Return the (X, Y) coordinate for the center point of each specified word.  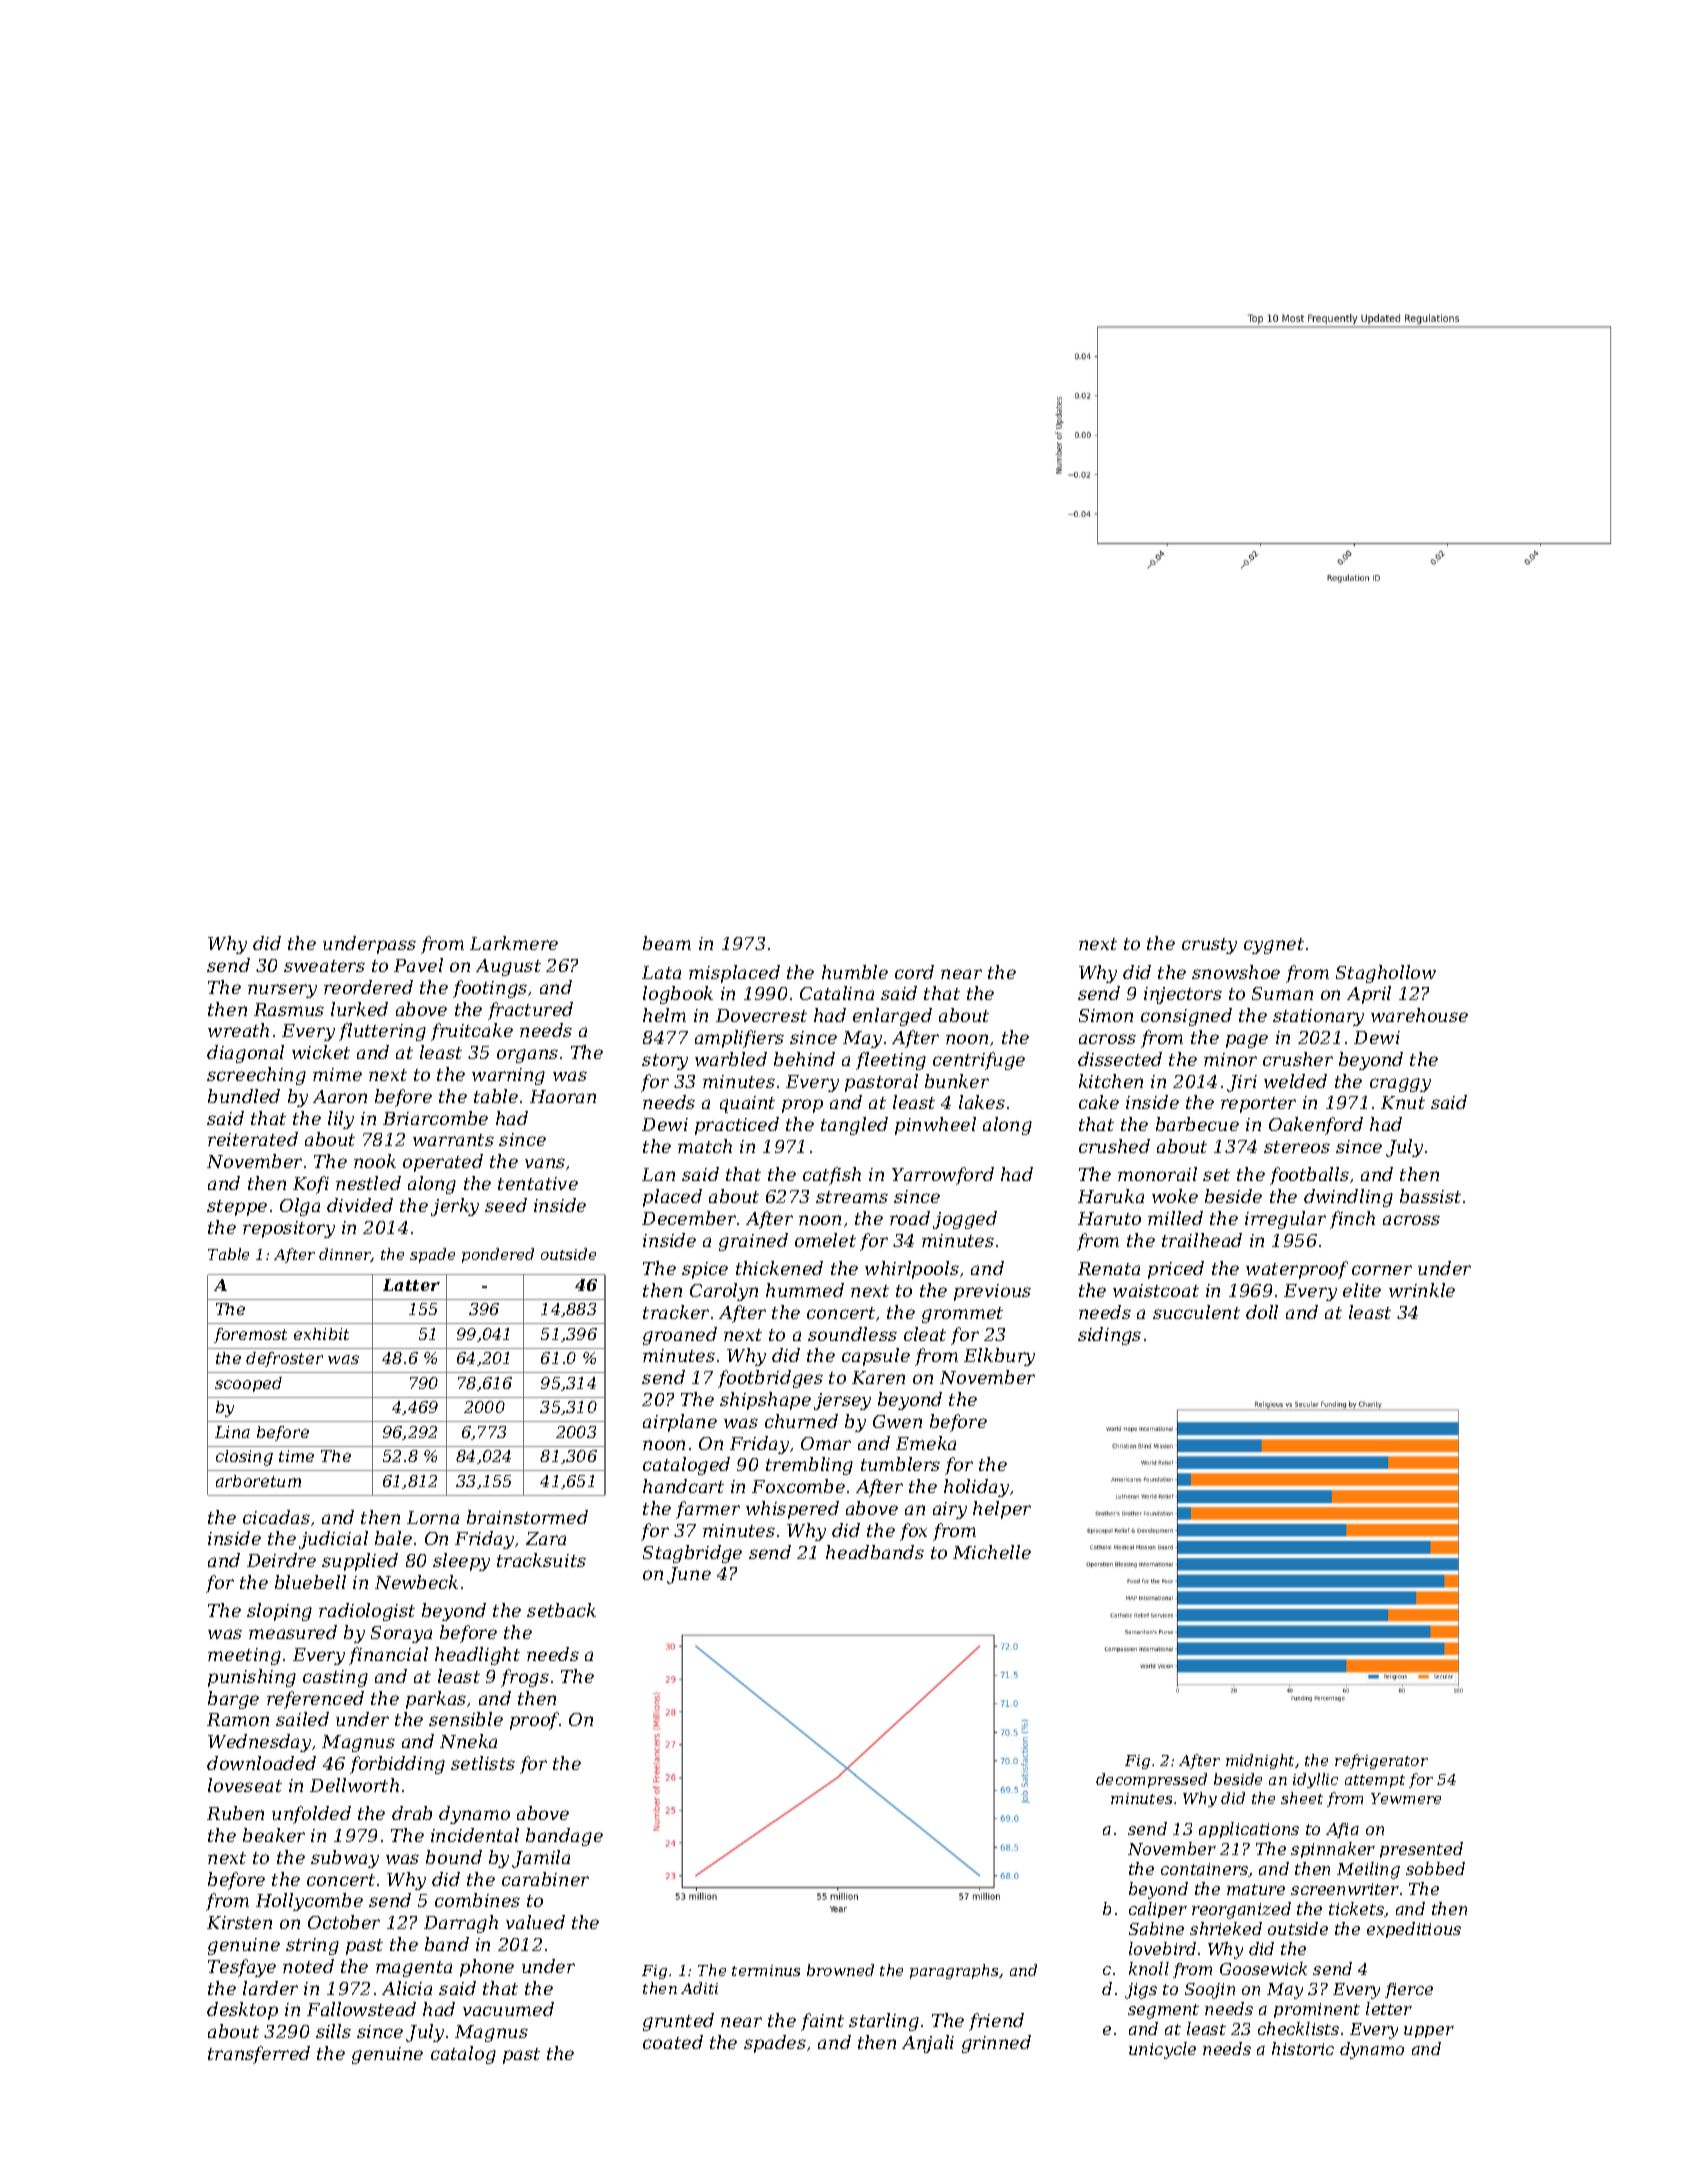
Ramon (238, 1719)
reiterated (253, 1139)
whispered (792, 1510)
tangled (854, 1126)
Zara (546, 1538)
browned (840, 1970)
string (312, 1946)
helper (1002, 1510)
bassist (1430, 1196)
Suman (1282, 993)
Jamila (541, 1859)
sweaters (324, 966)
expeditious (1414, 1930)
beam (667, 943)
